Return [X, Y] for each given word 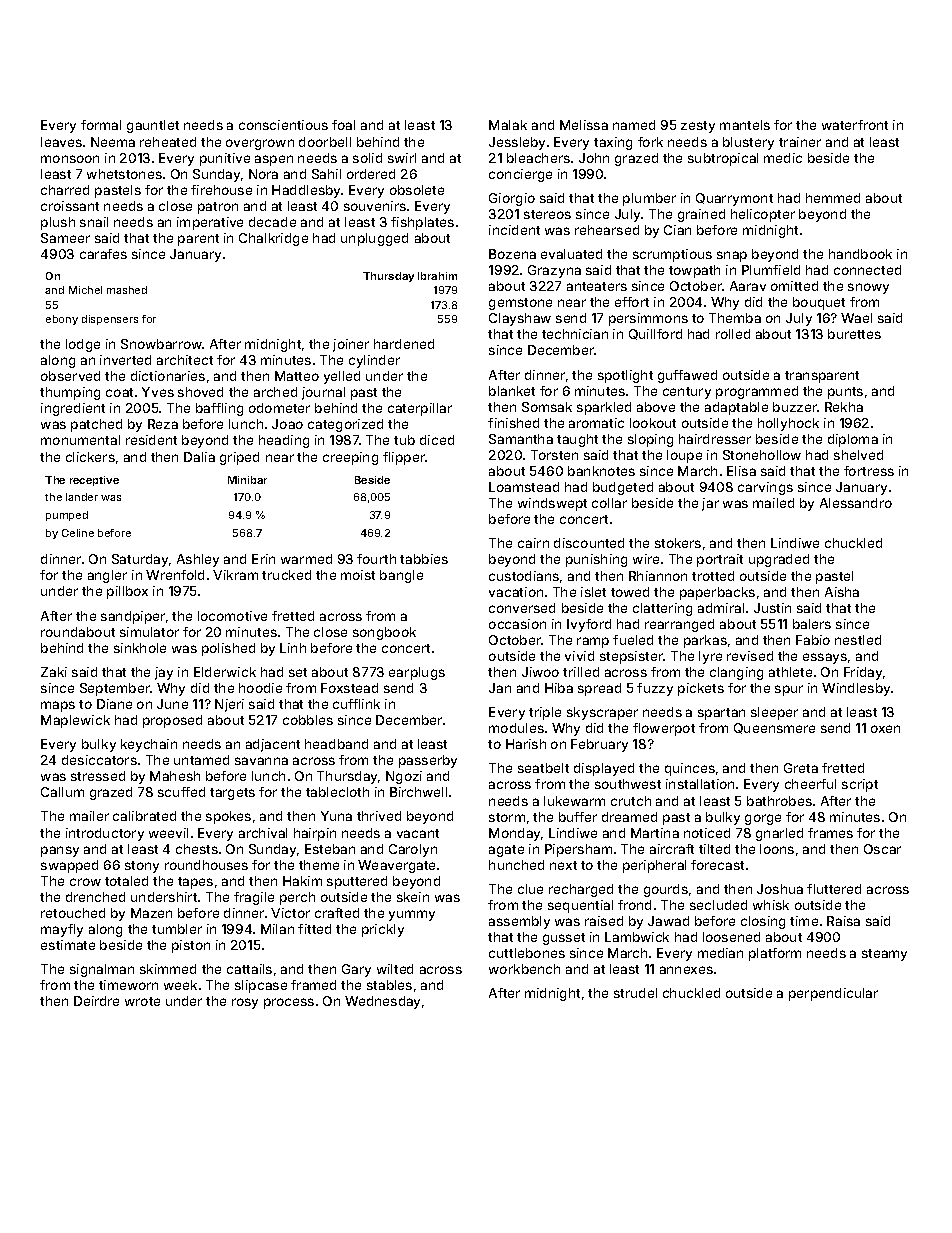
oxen [885, 729]
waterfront [855, 125]
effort [632, 302]
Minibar [247, 480]
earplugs [417, 673]
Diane [114, 704]
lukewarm [574, 801]
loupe [684, 456]
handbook [860, 254]
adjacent [273, 745]
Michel [85, 290]
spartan [721, 714]
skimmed [168, 969]
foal [343, 125]
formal [101, 125]
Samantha [521, 439]
